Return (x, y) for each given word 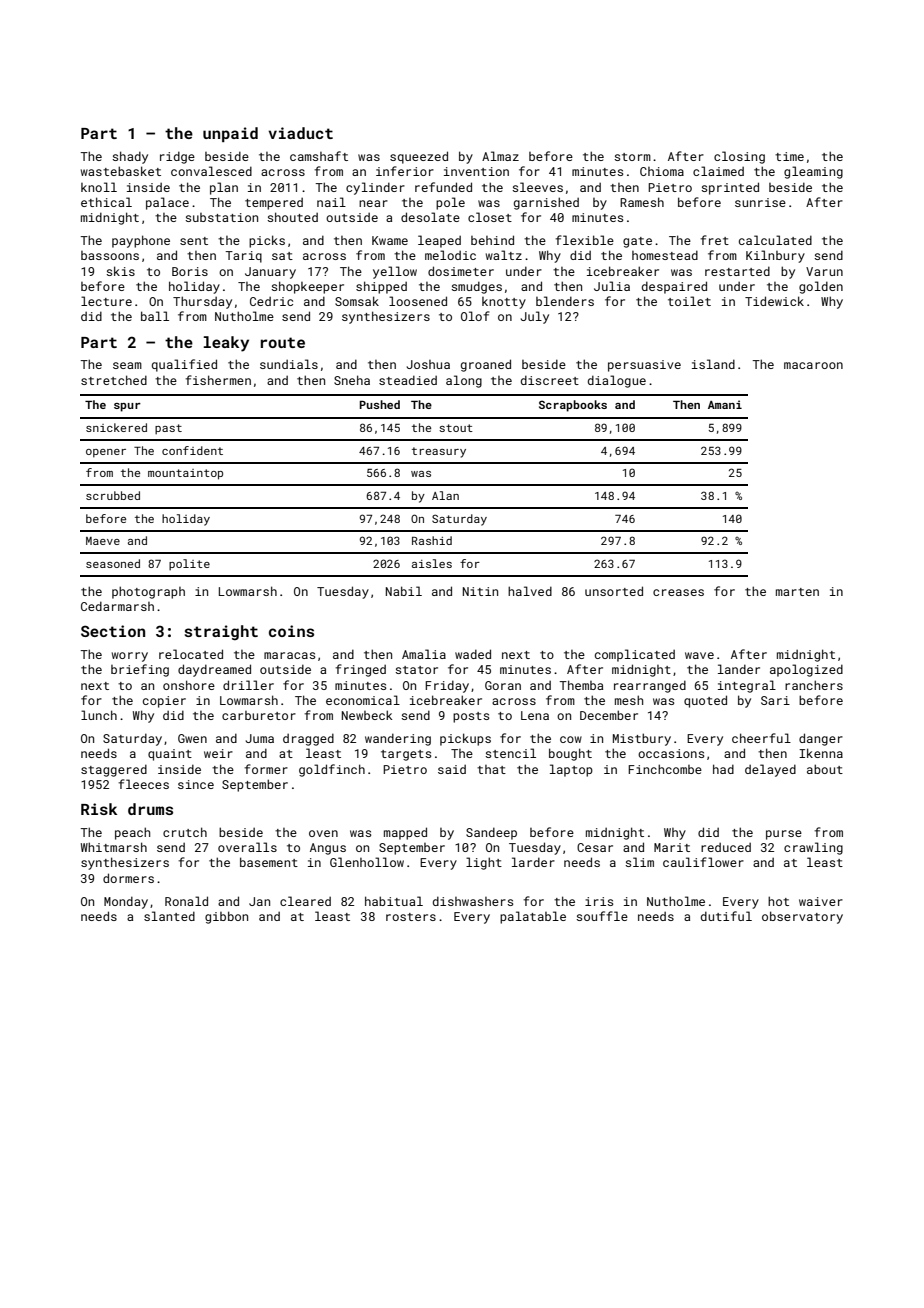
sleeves (537, 187)
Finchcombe (665, 769)
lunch (99, 715)
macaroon (813, 365)
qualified (184, 365)
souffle (602, 916)
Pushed (380, 404)
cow (571, 739)
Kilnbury (775, 256)
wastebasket (121, 171)
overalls (247, 847)
